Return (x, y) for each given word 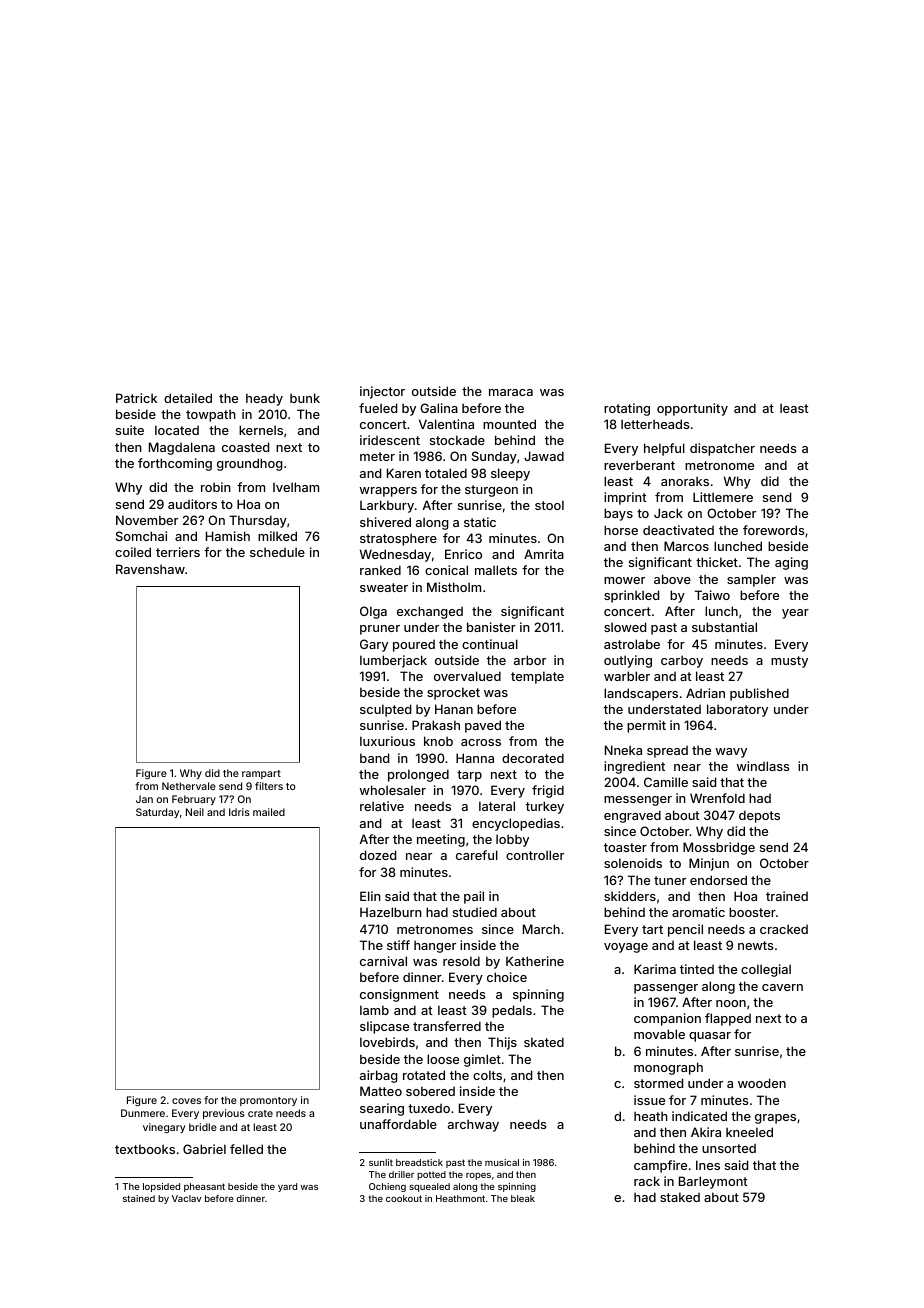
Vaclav (186, 1198)
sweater (384, 587)
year (795, 614)
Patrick (136, 398)
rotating (627, 409)
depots (759, 816)
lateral (497, 806)
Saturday (157, 813)
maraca (511, 392)
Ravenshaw (150, 569)
